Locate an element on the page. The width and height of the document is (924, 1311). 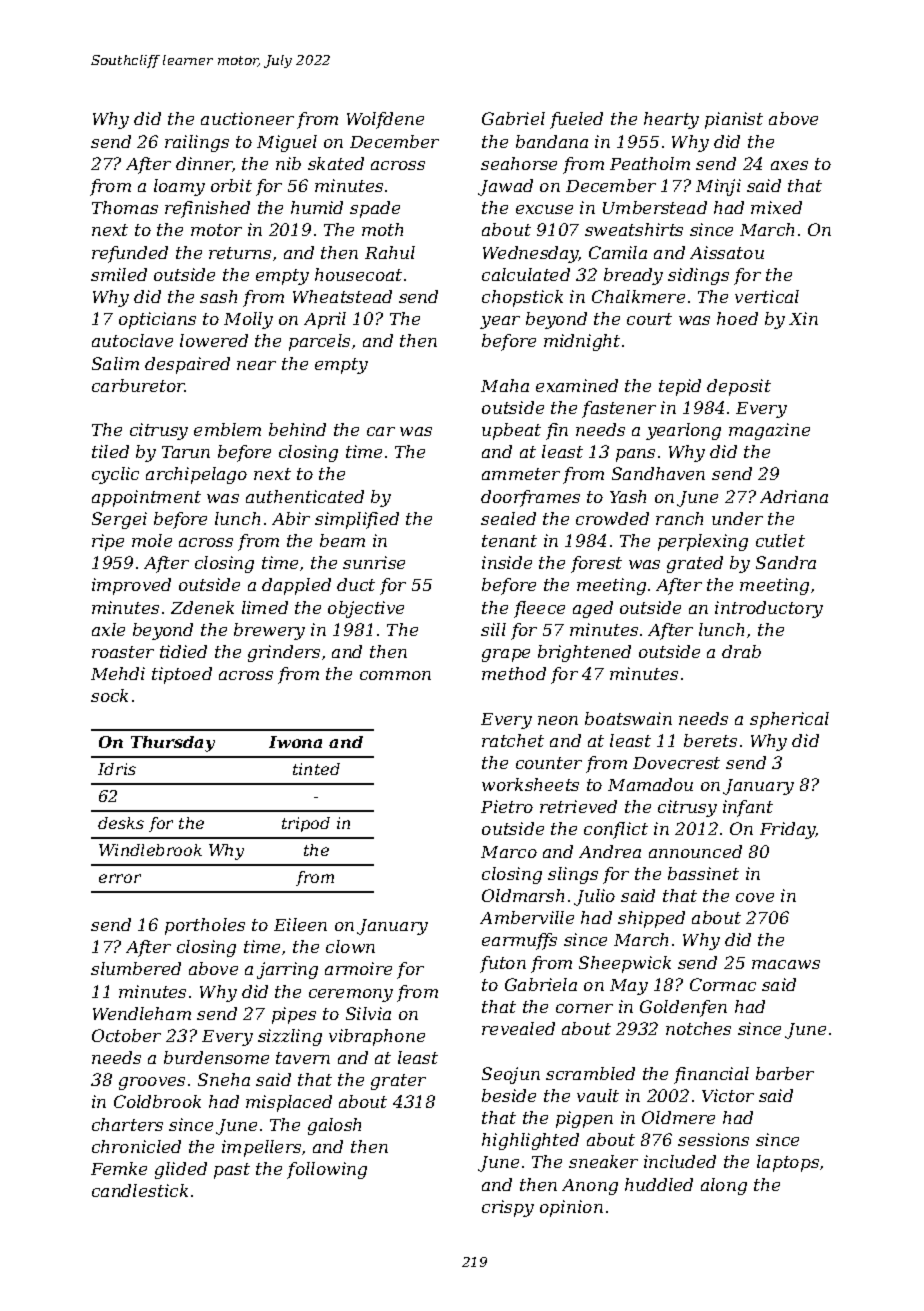
loamy is located at coordinates (179, 187).
